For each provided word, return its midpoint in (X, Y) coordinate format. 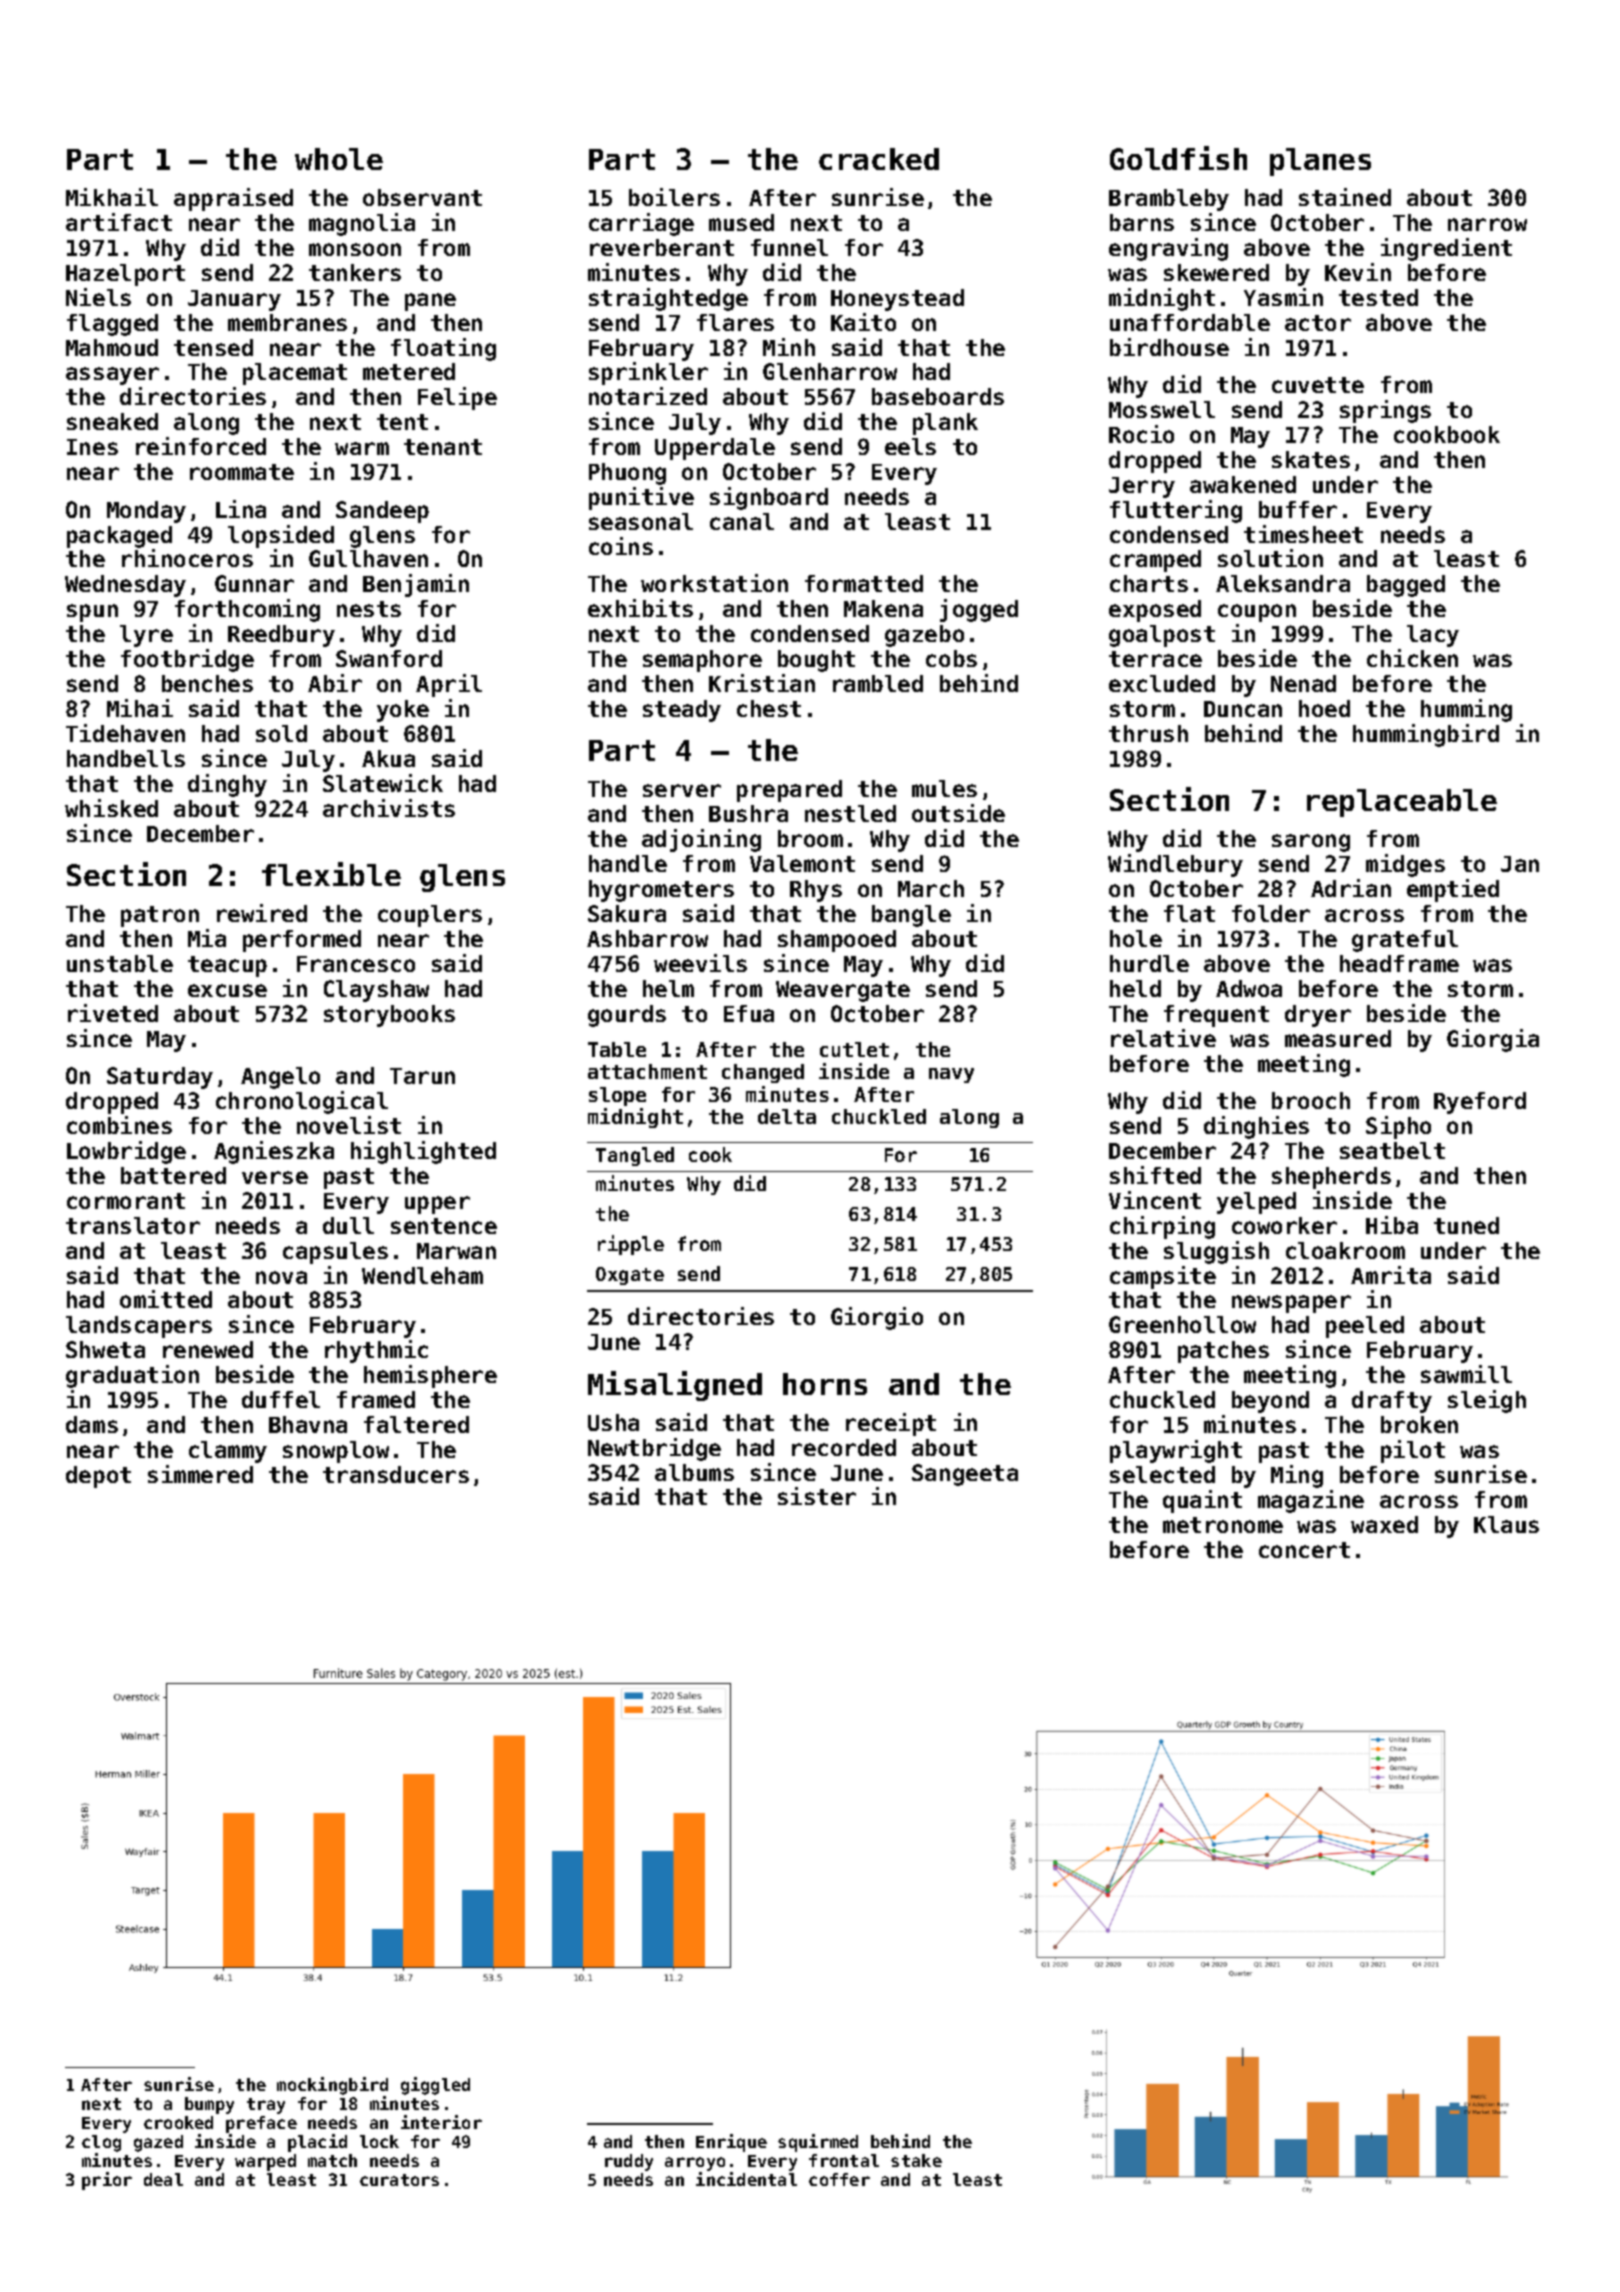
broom (810, 838)
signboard (769, 498)
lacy (1433, 636)
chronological (302, 1102)
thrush (1148, 733)
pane (430, 302)
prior (107, 2181)
